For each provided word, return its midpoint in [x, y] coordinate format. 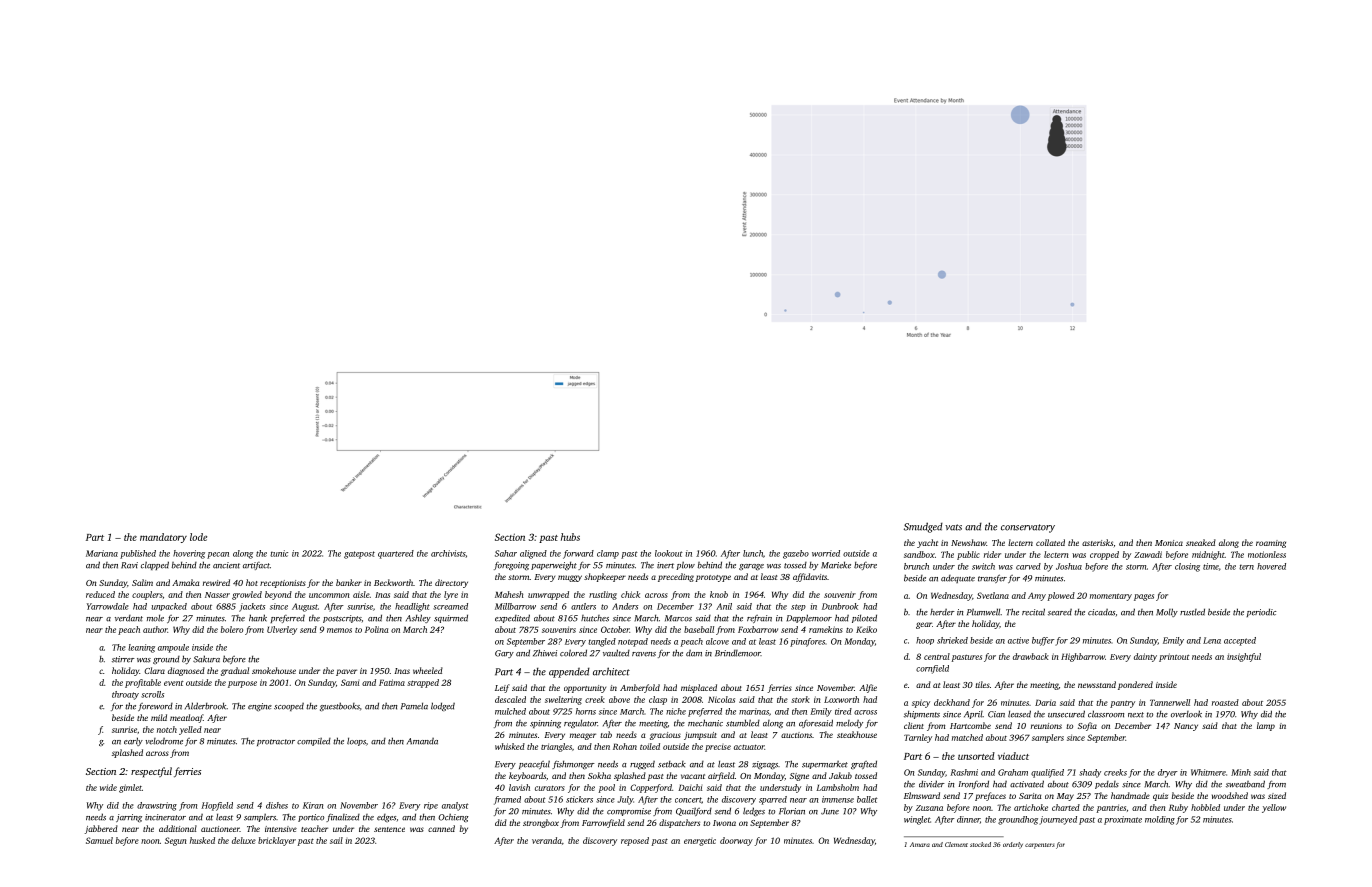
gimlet [130, 788]
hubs [570, 537]
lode [198, 537]
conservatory [1028, 528]
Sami [350, 682]
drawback [1031, 656]
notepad [633, 642]
